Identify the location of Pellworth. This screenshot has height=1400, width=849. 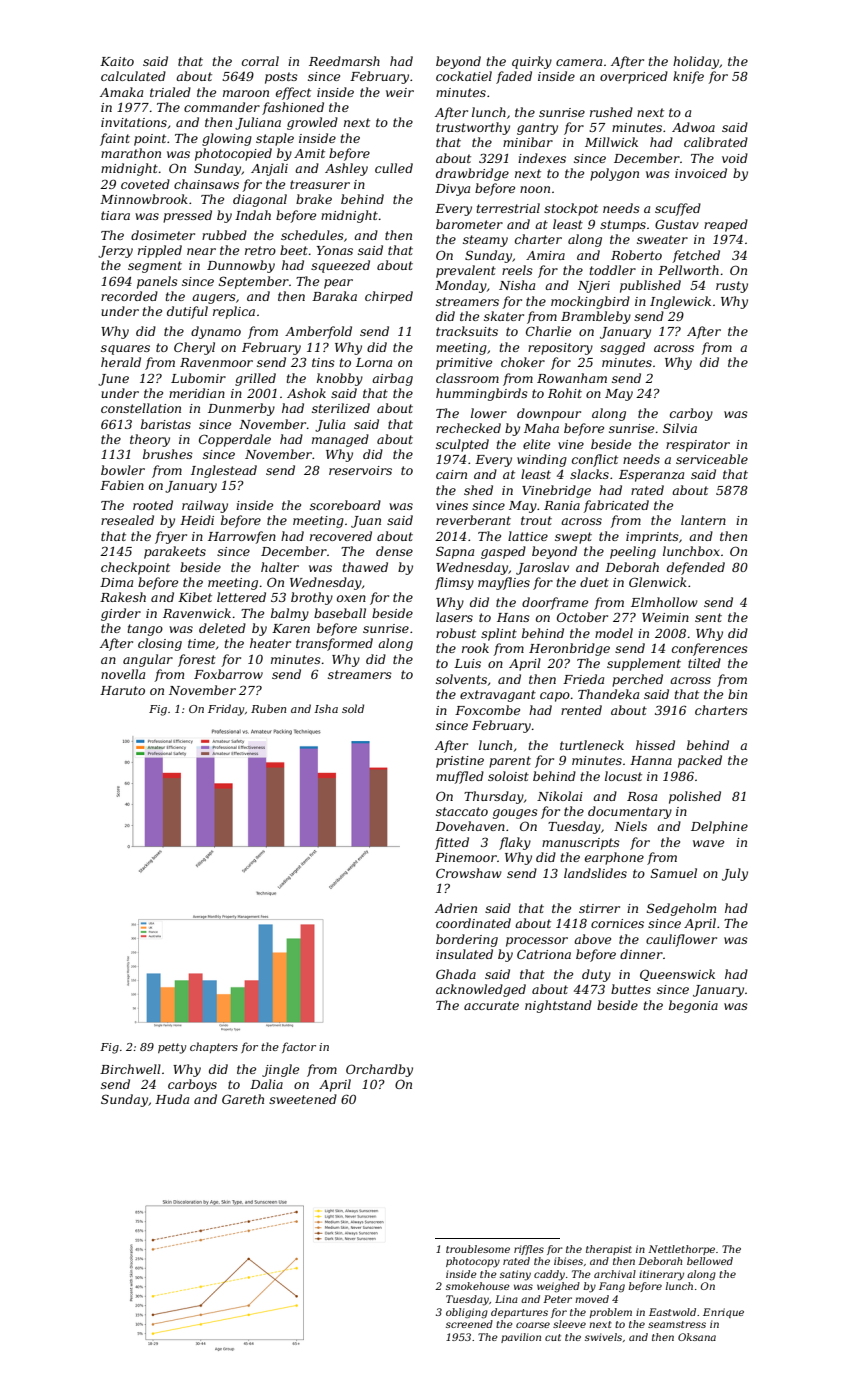
(688, 270).
